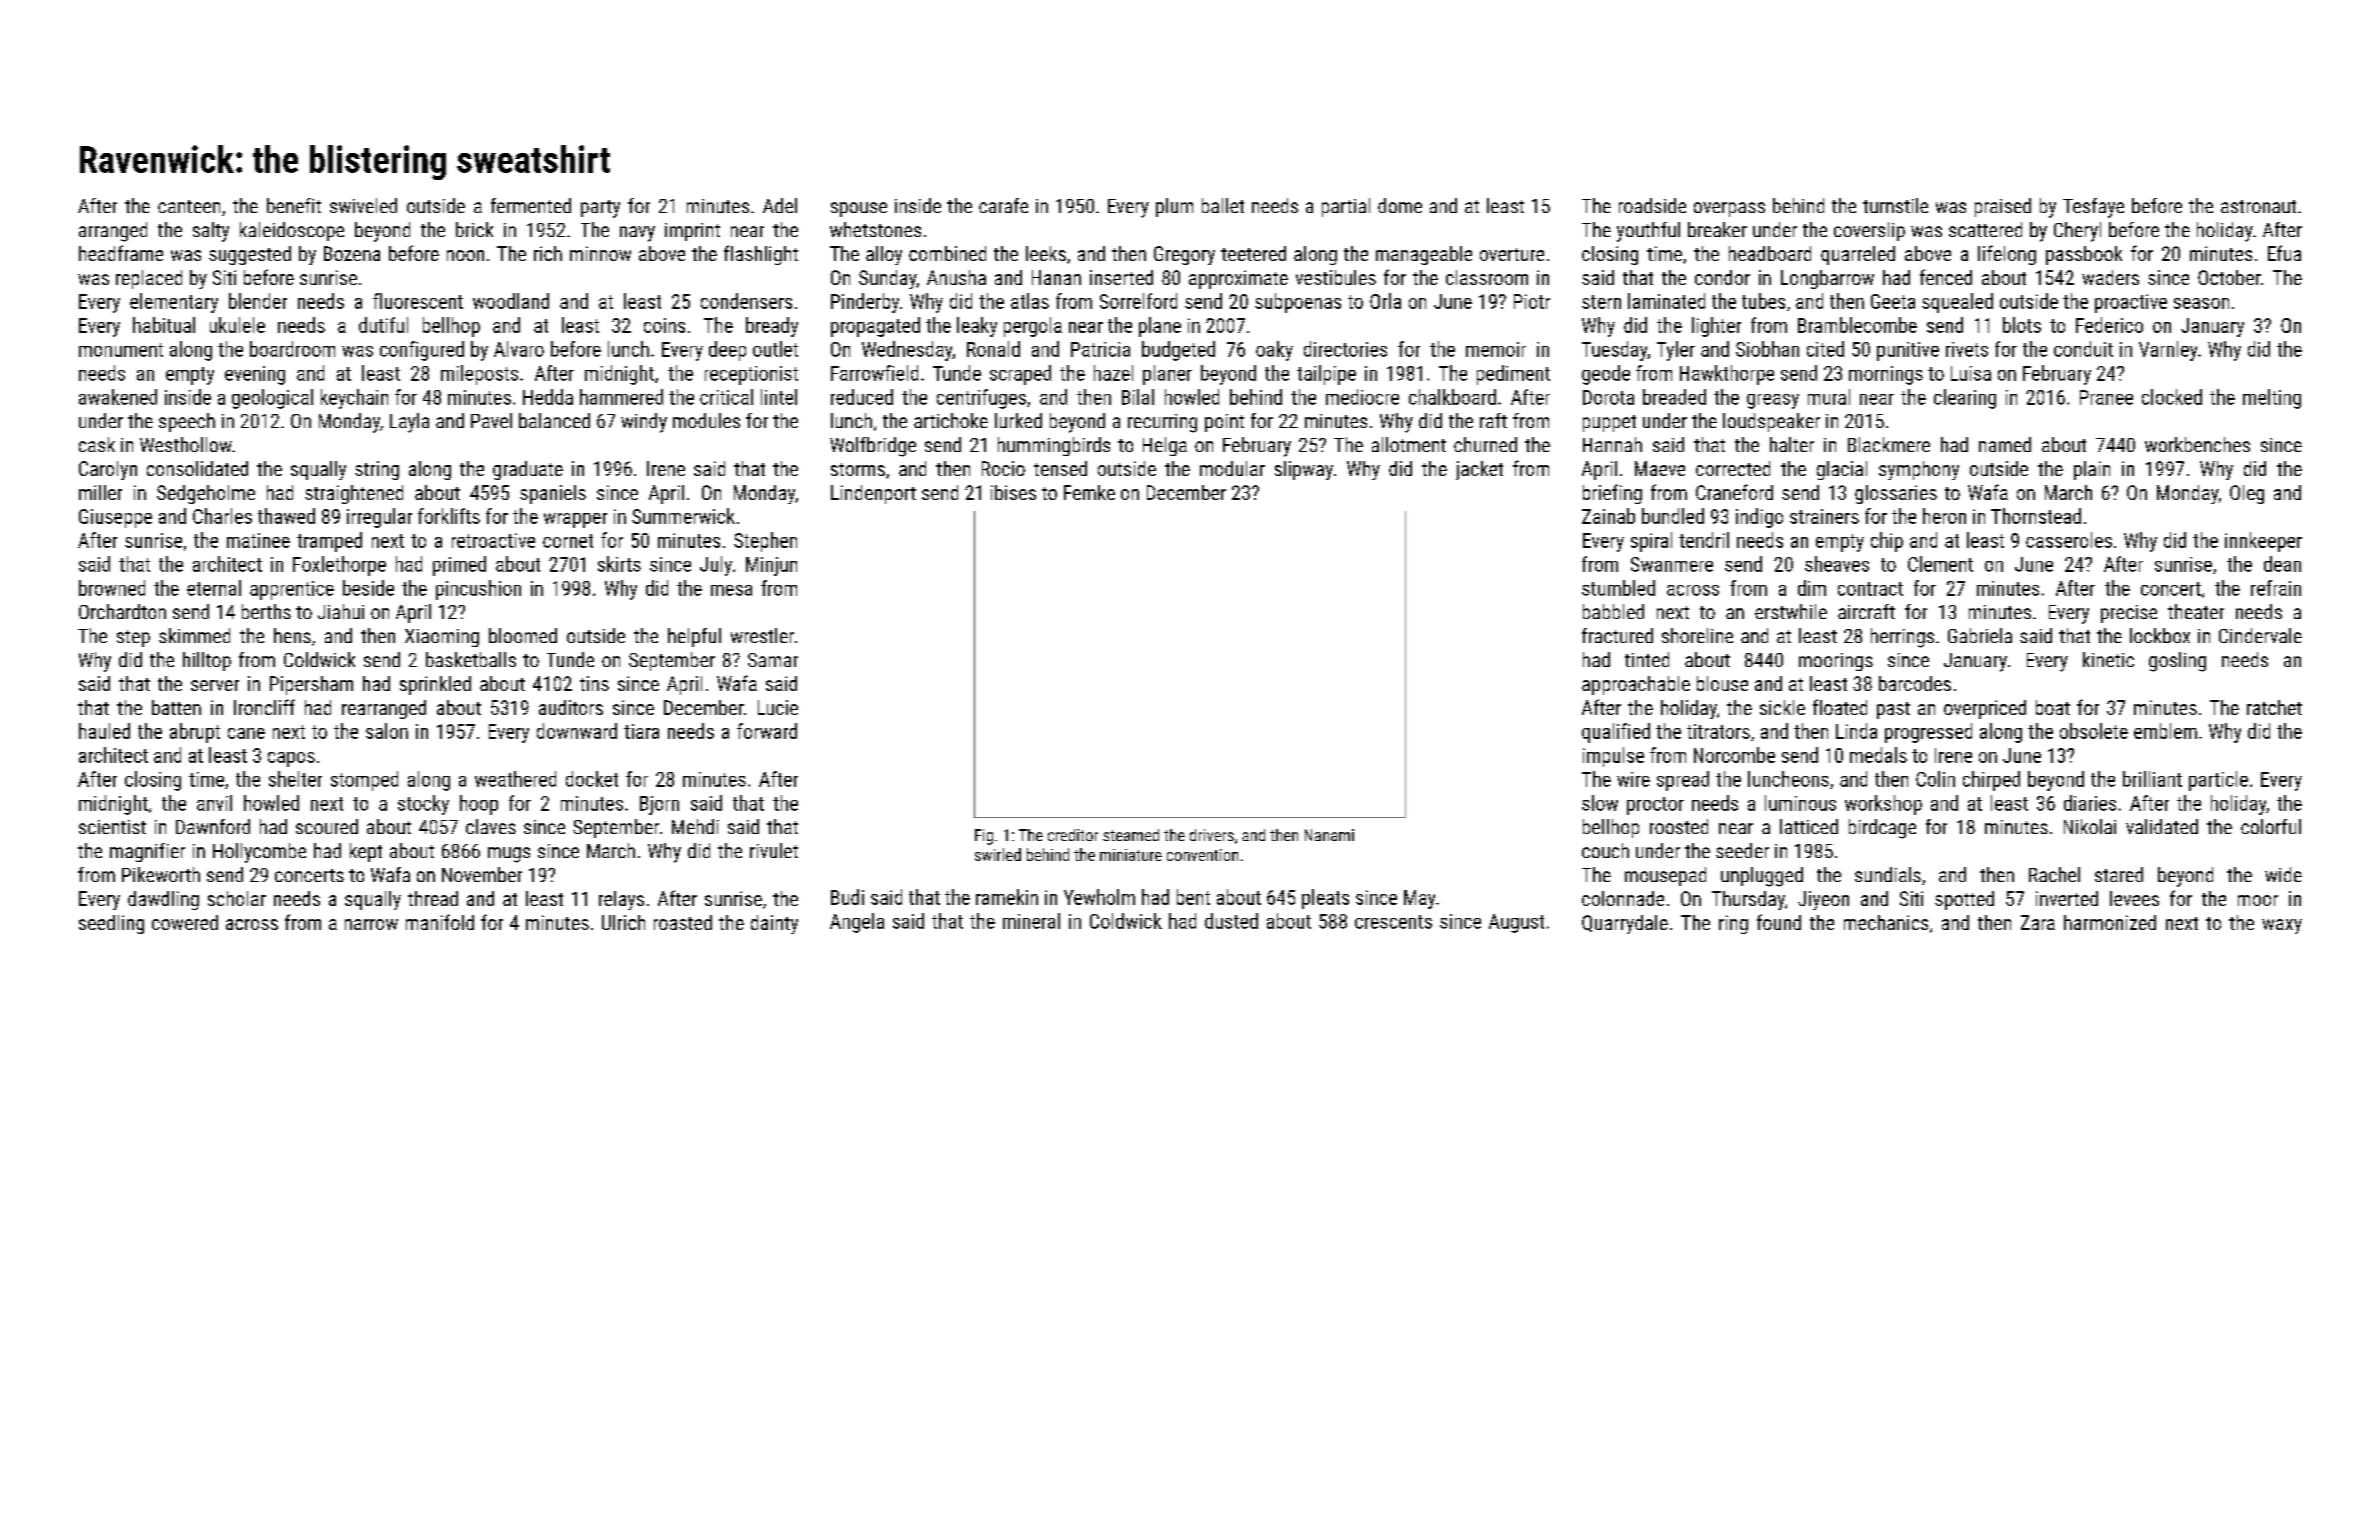  What do you see at coordinates (2197, 444) in the image?
I see `workbenches` at bounding box center [2197, 444].
